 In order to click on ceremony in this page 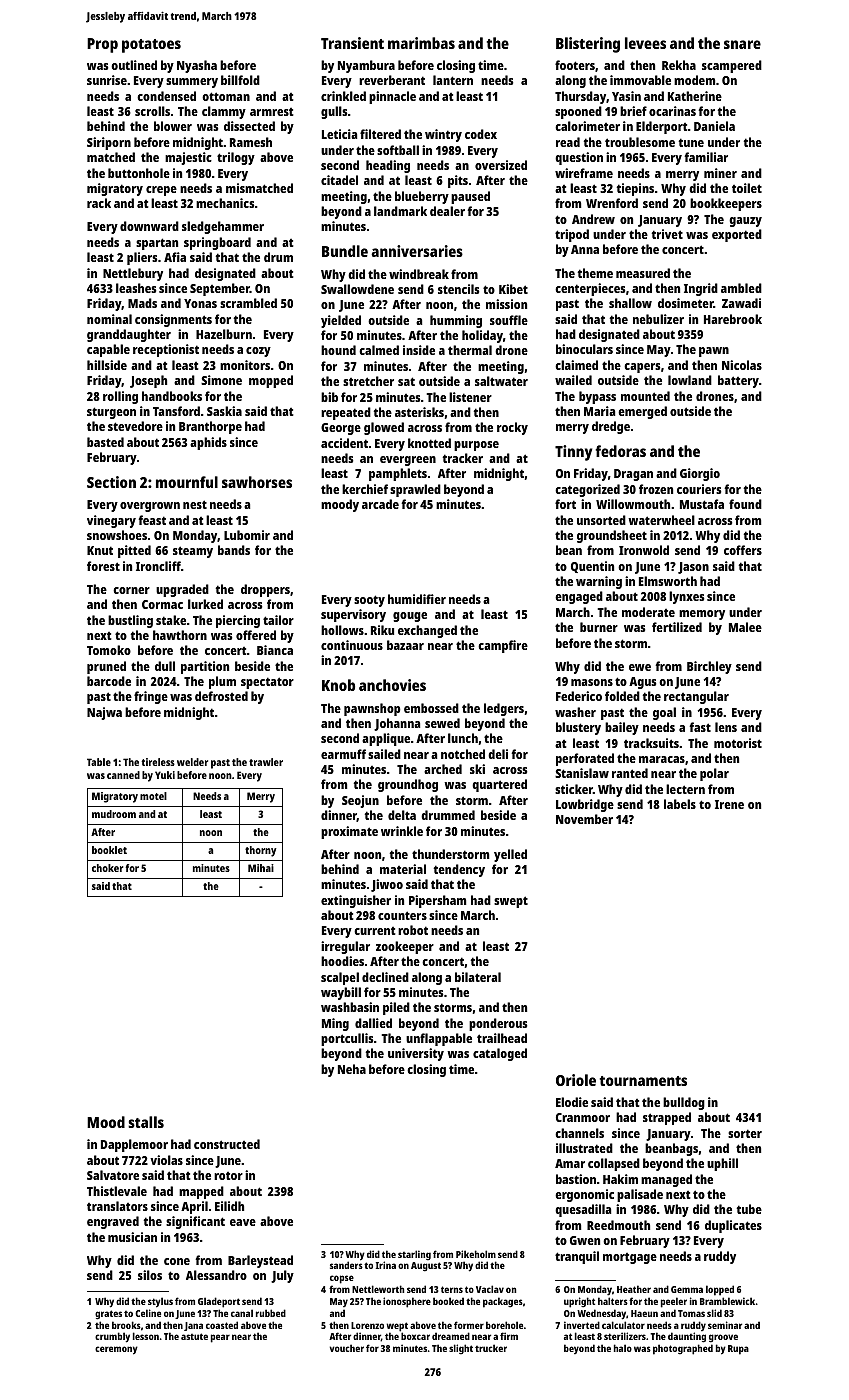, I will do `click(116, 1350)`.
